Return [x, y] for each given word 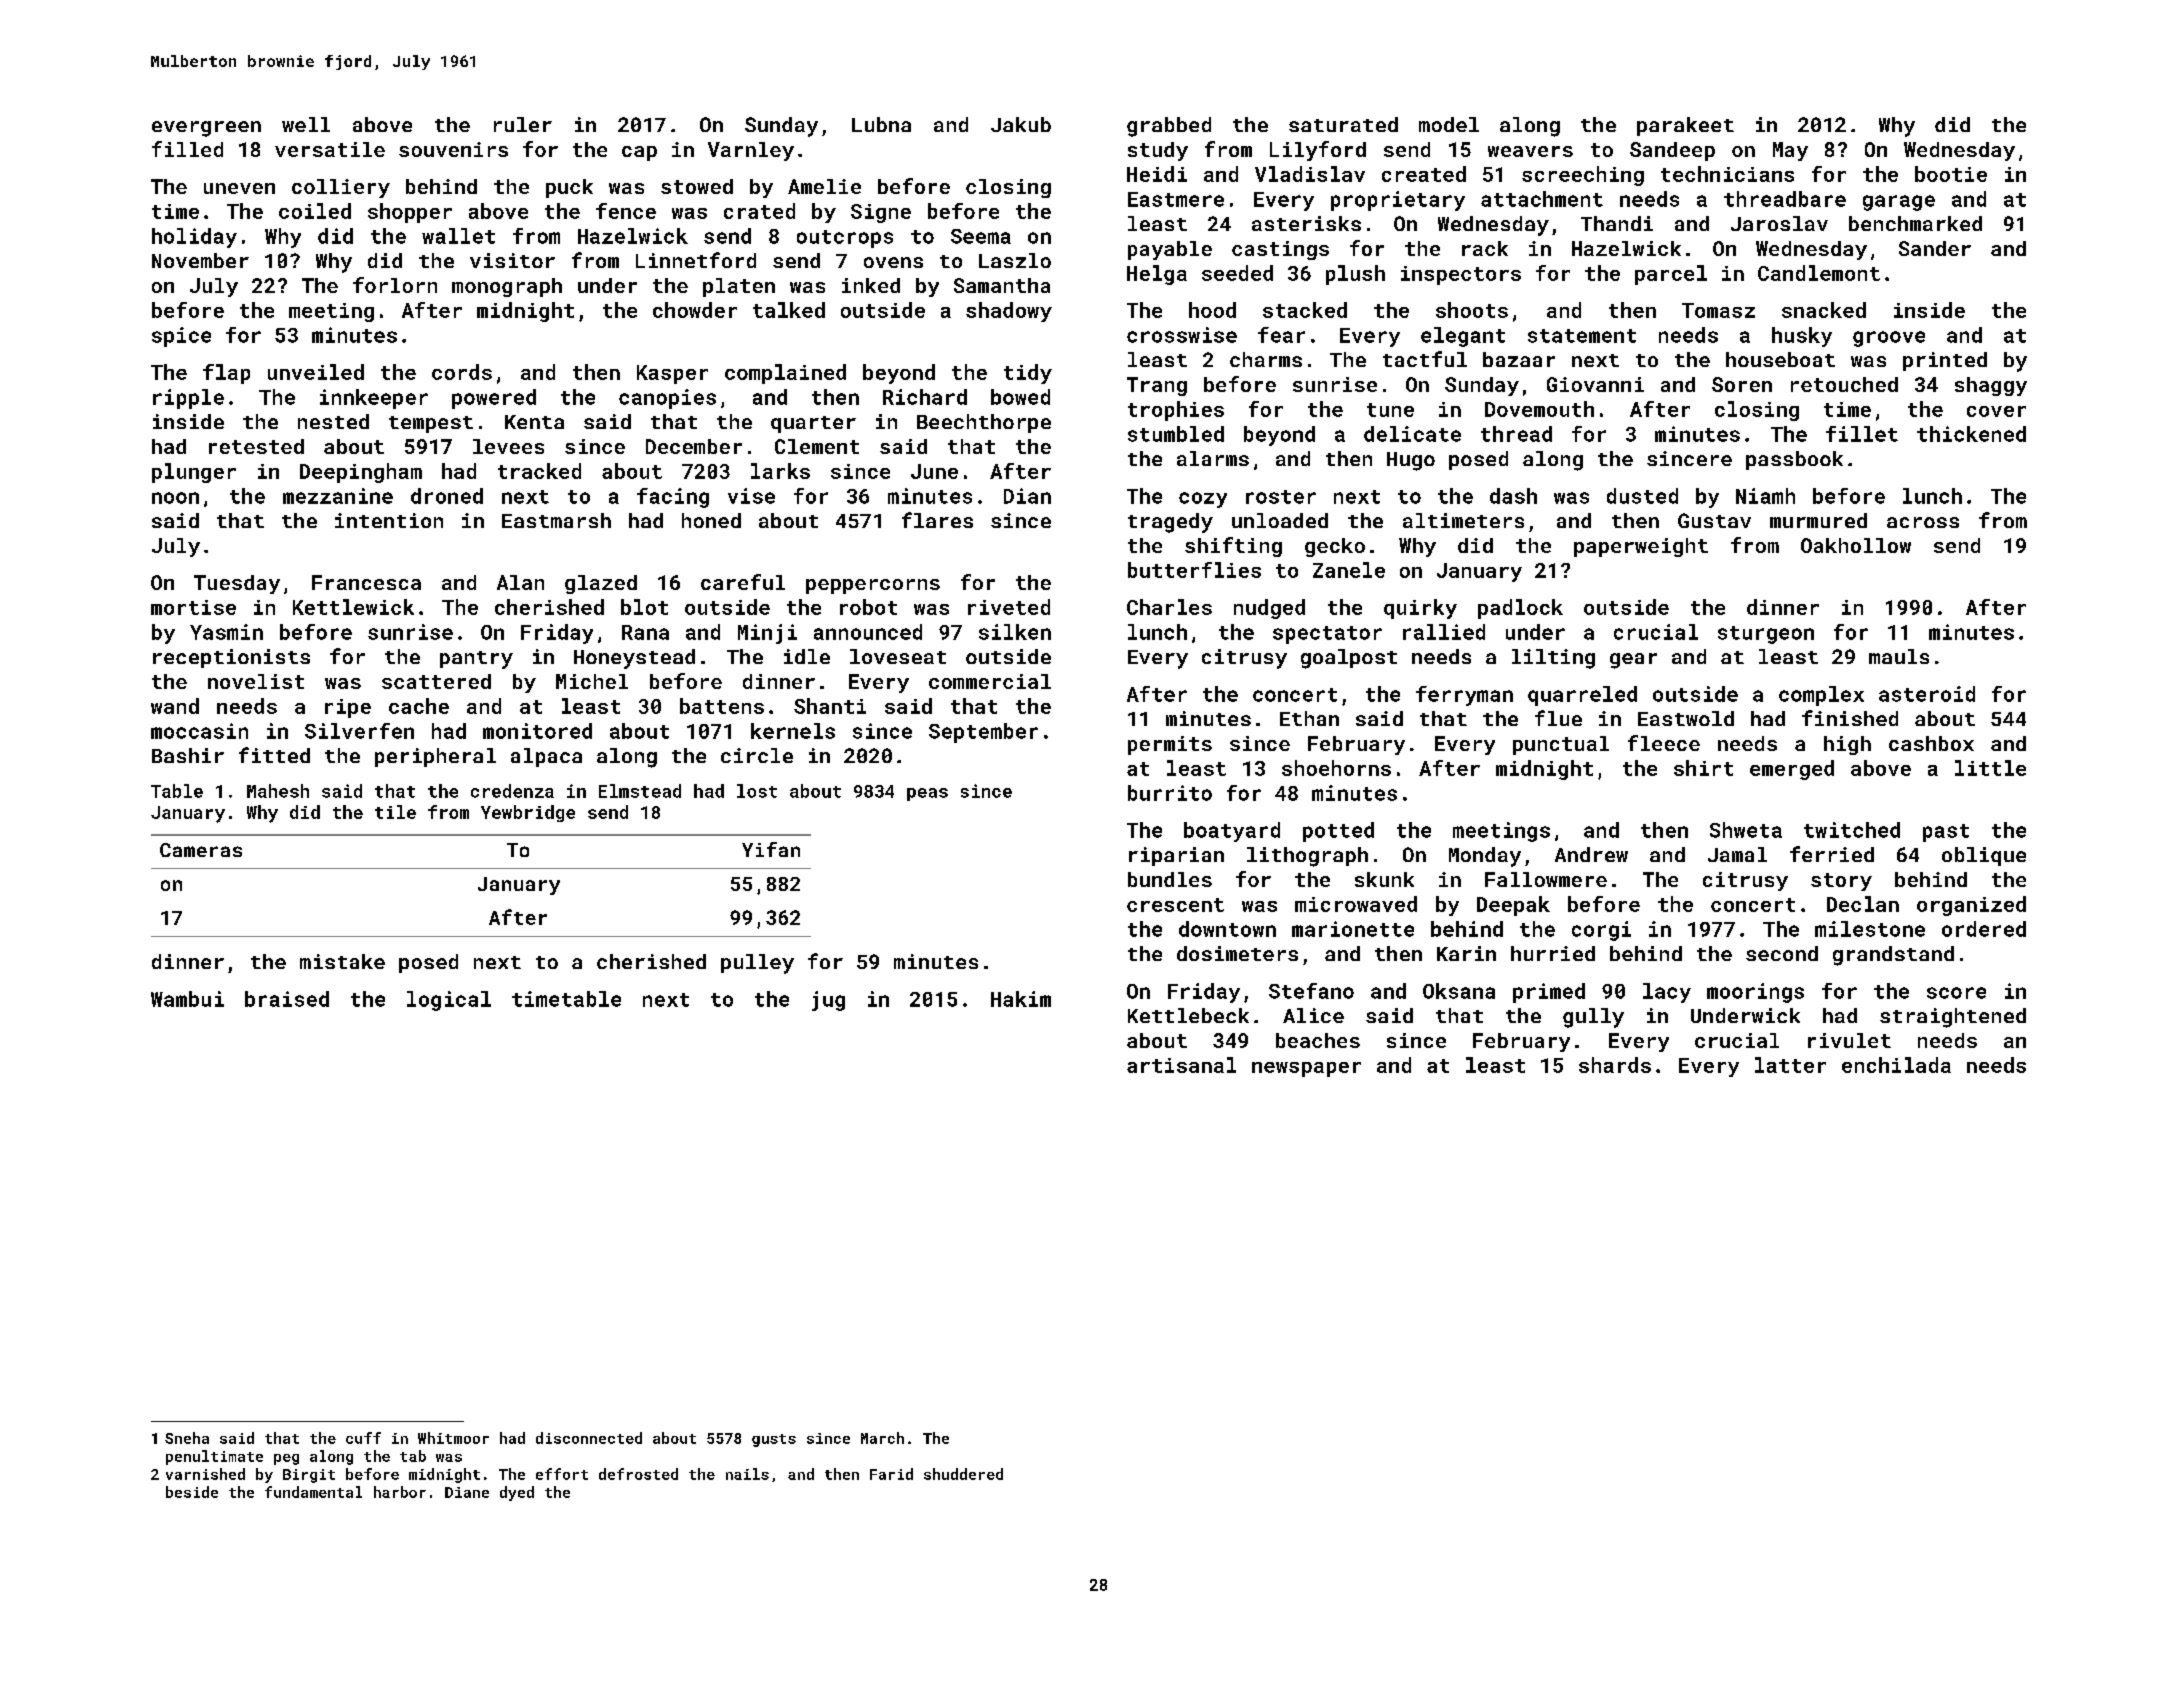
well [306, 124]
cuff [363, 1438]
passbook [1794, 460]
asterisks [1306, 223]
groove [1889, 339]
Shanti [830, 706]
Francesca [366, 582]
